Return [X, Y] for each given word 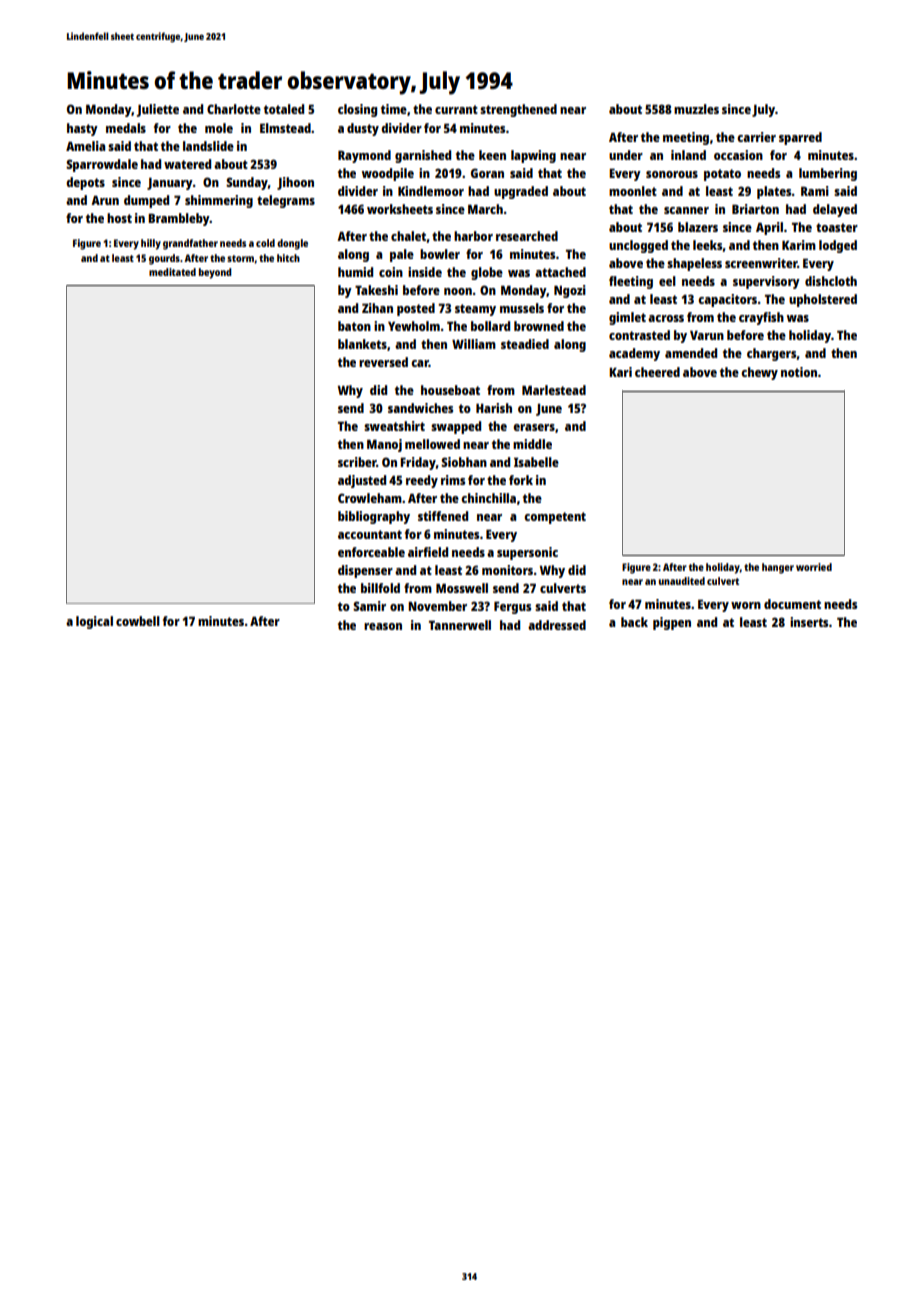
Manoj [384, 445]
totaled [284, 109]
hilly [151, 244]
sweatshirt [394, 426]
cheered [657, 372]
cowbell [138, 621]
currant [456, 109]
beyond [215, 273]
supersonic [527, 553]
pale [402, 255]
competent [555, 518]
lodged [838, 246]
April [769, 228]
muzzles [696, 109]
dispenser [365, 571]
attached [560, 272]
